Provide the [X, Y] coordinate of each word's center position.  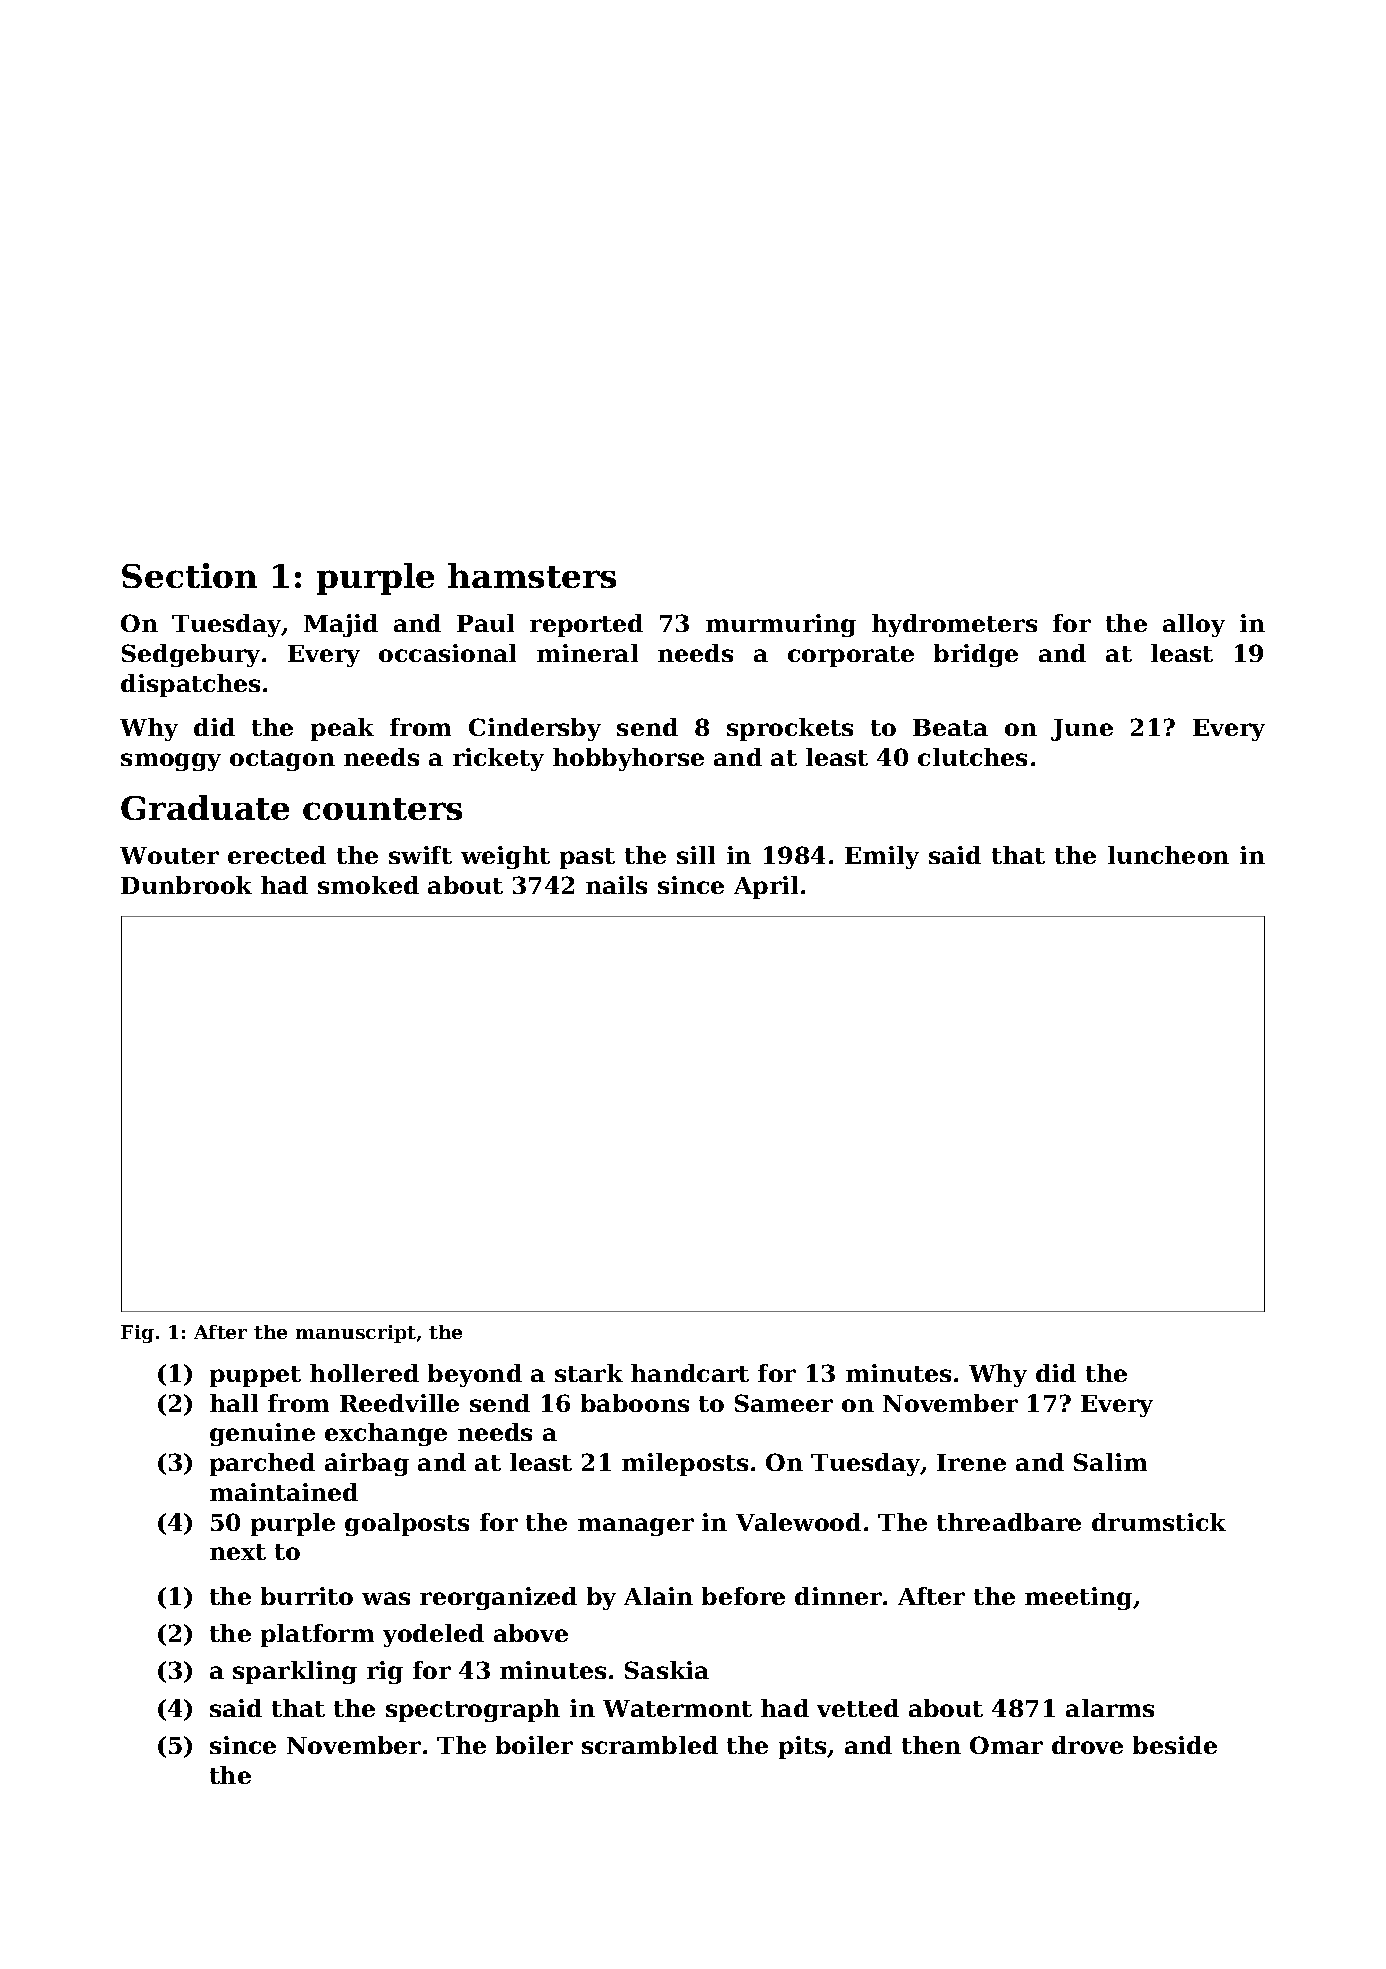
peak [342, 729]
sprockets [790, 729]
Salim [1110, 1462]
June [1082, 730]
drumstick [1159, 1522]
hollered [364, 1373]
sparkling [295, 1672]
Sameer [784, 1403]
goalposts [407, 1524]
